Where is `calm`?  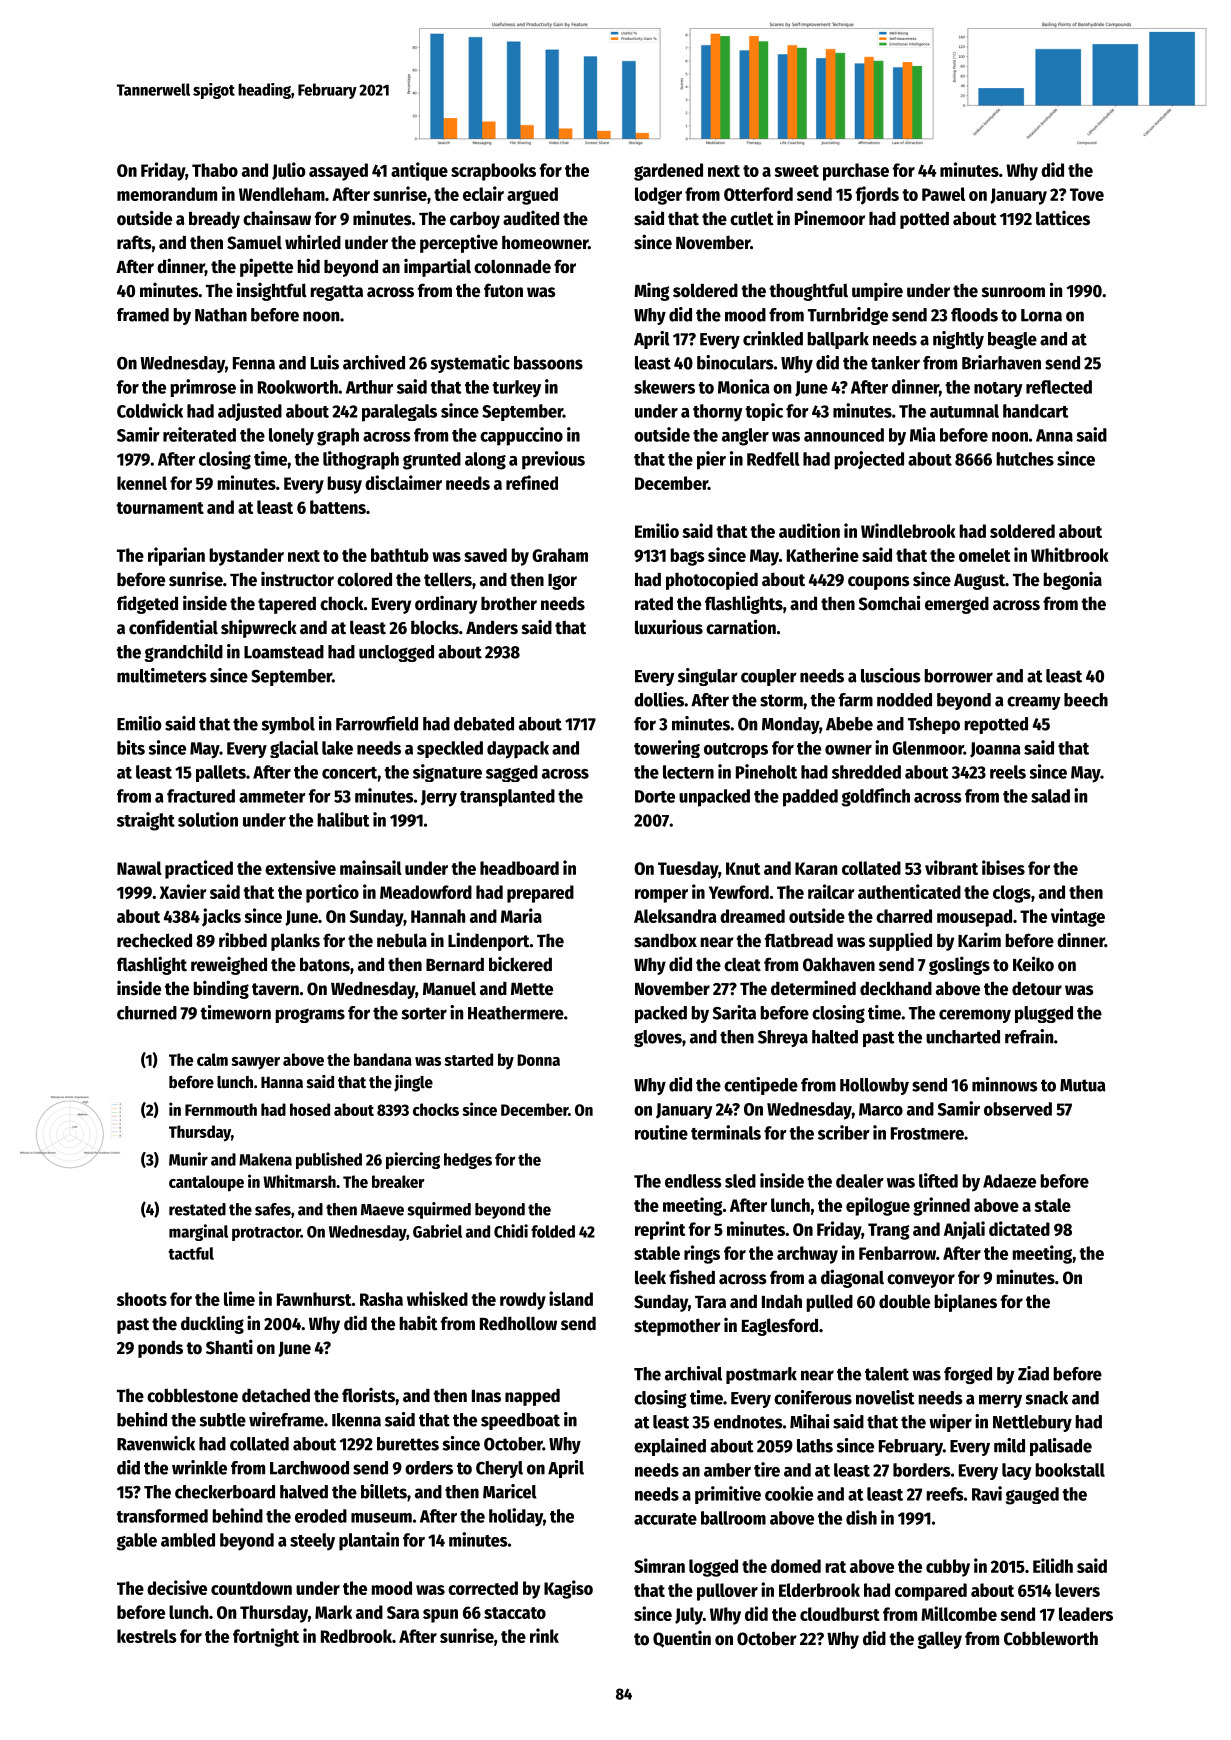
calm is located at coordinates (212, 1059).
